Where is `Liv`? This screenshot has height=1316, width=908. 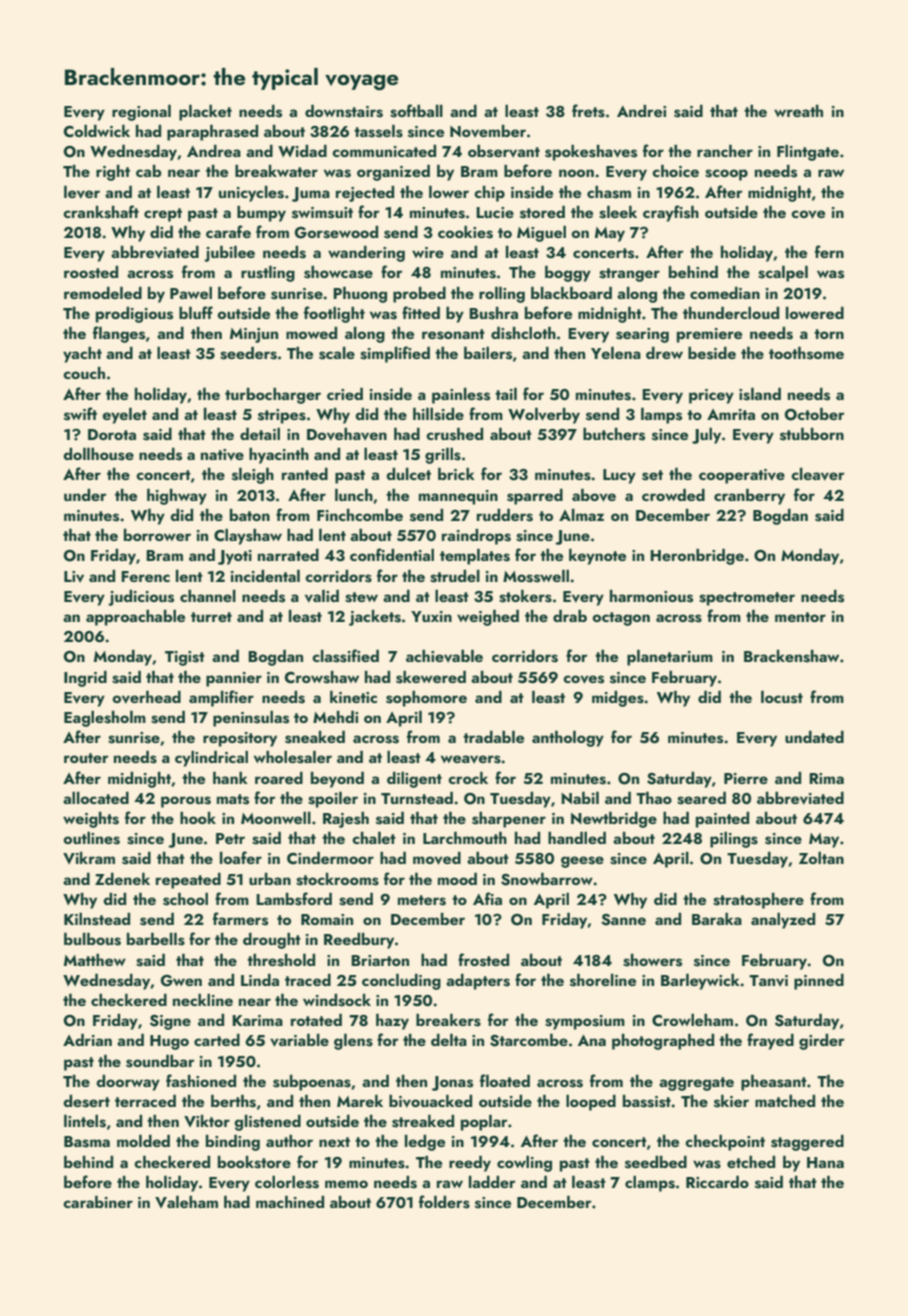 Liv is located at coordinates (74, 577).
